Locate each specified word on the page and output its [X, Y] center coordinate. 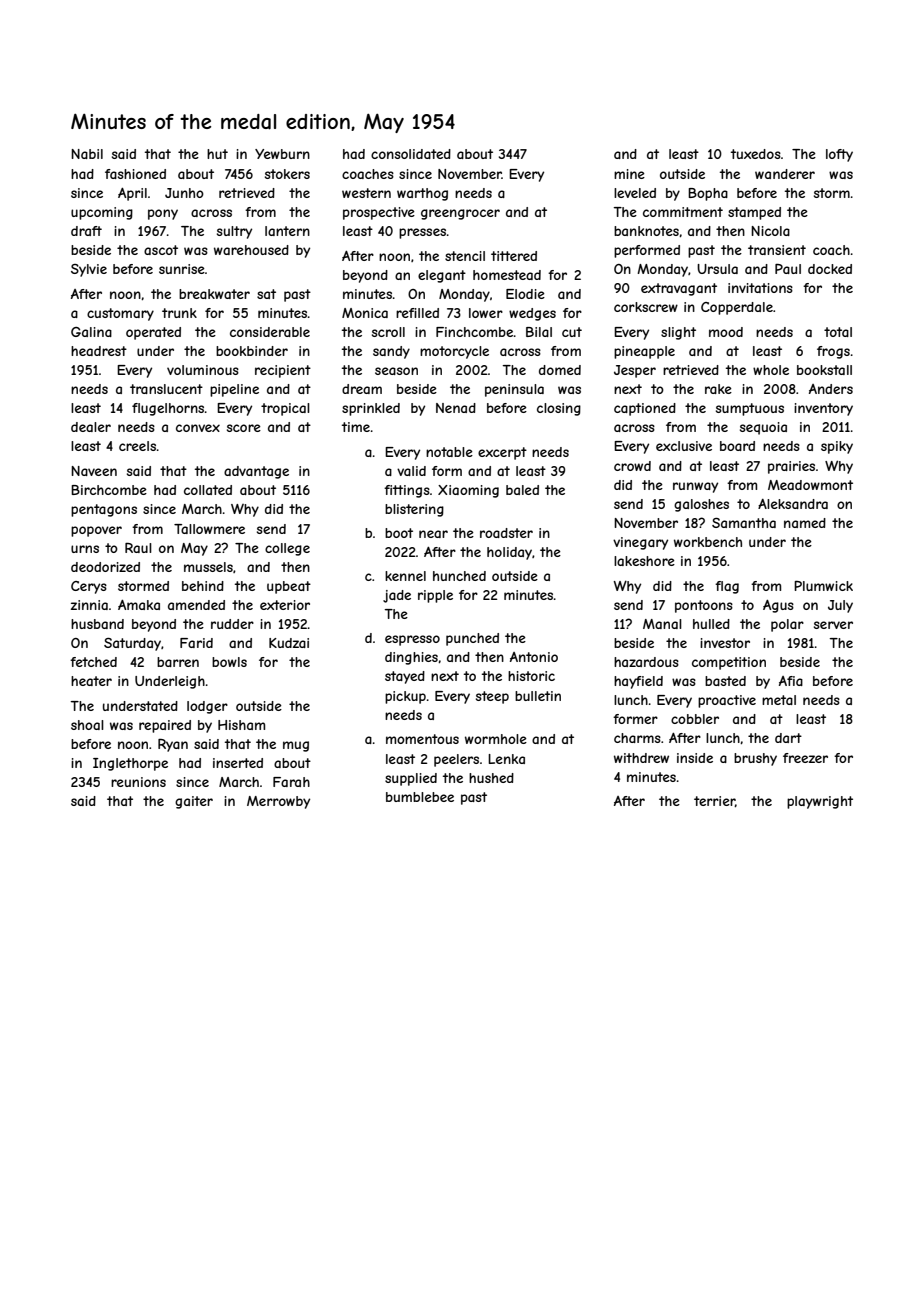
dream [362, 389]
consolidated [411, 154]
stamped [754, 213]
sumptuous [750, 409]
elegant [442, 276]
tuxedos [756, 154]
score [244, 428]
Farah [291, 782]
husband [97, 624]
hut [217, 154]
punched [472, 639]
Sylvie [89, 270]
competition [729, 663]
